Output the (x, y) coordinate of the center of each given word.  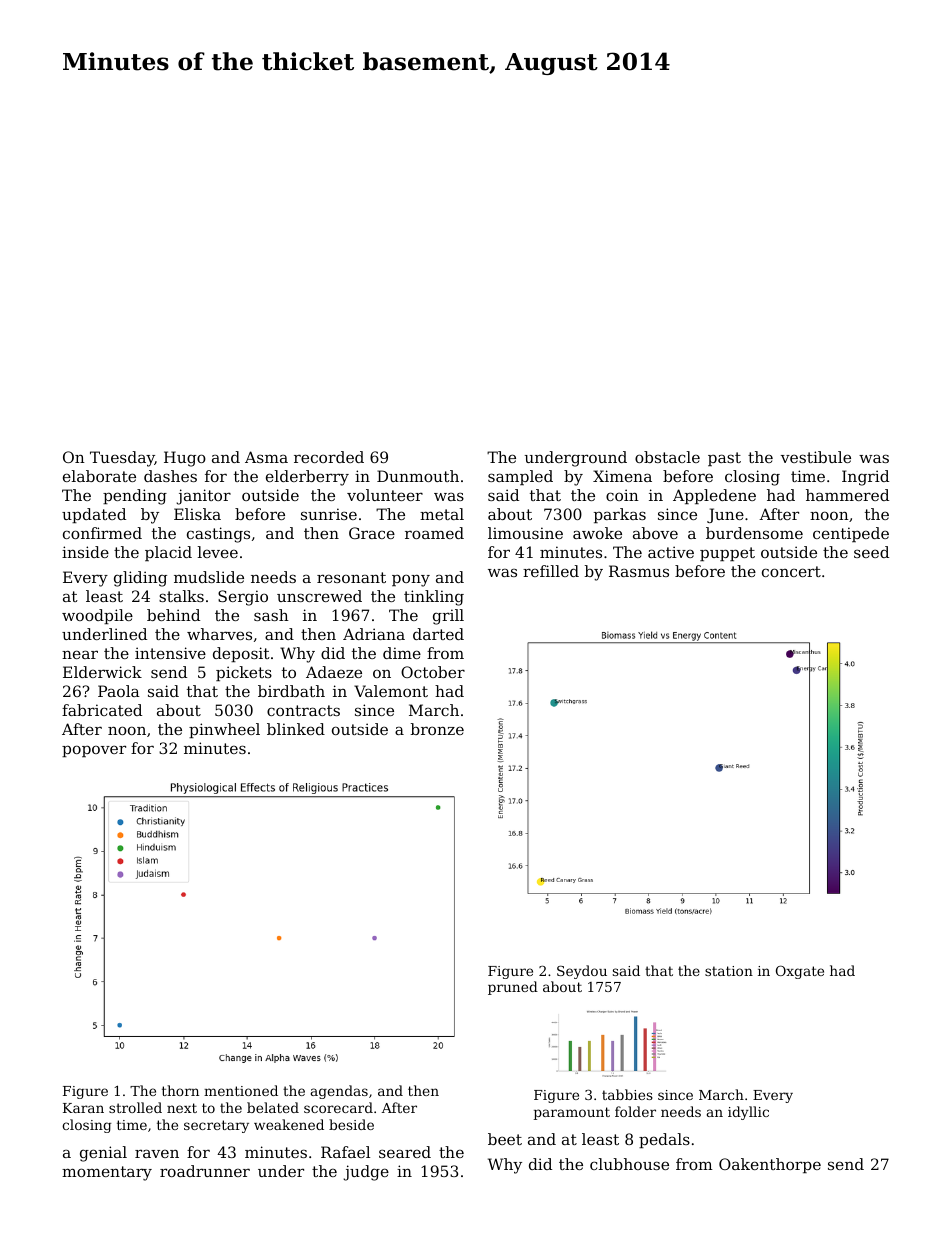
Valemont (391, 691)
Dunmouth (418, 476)
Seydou (582, 972)
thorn (180, 1090)
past (724, 459)
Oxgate (800, 972)
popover (94, 751)
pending (135, 497)
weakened (289, 1124)
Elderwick (102, 672)
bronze (437, 729)
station (729, 971)
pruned (513, 988)
